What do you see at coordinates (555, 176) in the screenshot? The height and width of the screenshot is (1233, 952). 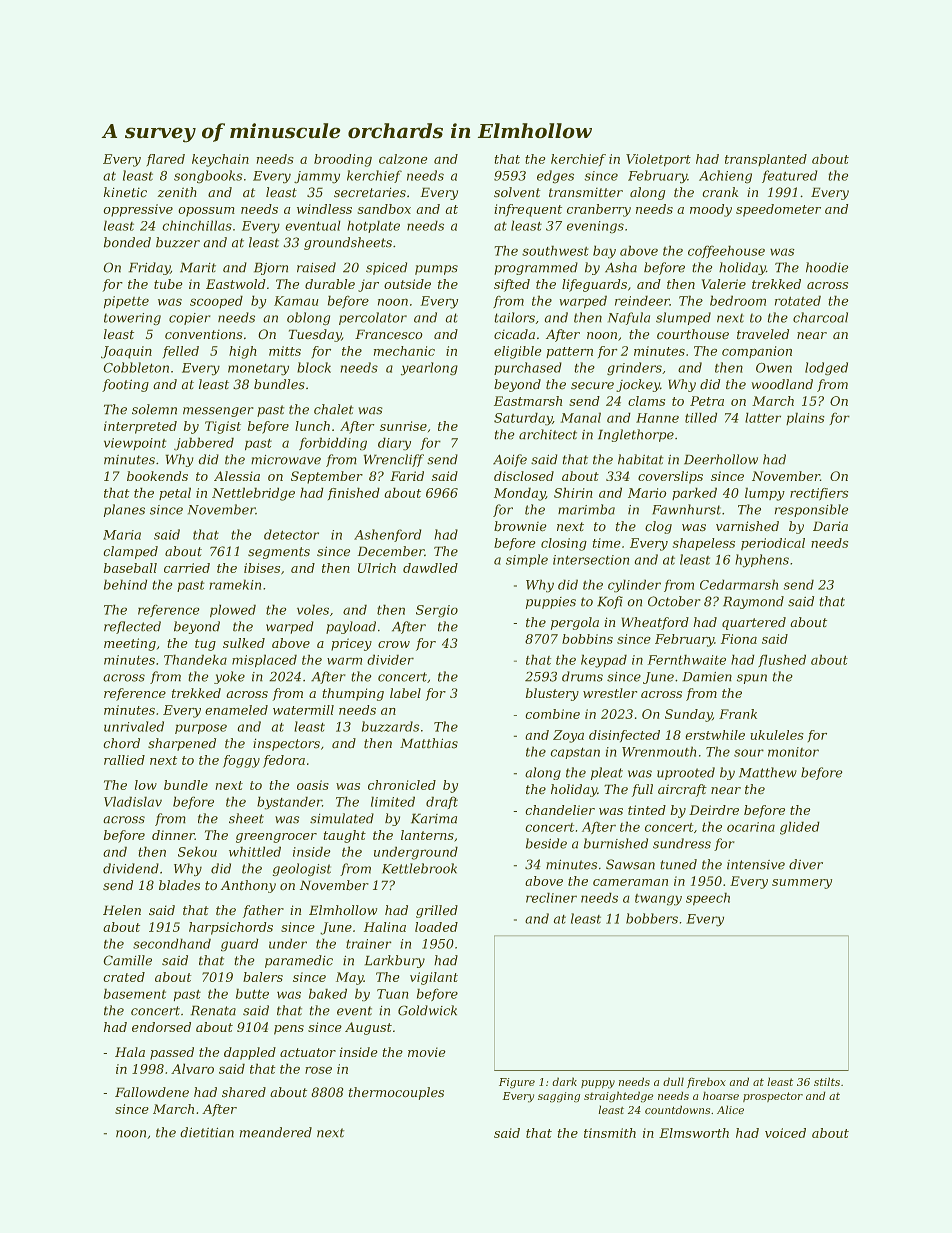 I see `edges` at bounding box center [555, 176].
